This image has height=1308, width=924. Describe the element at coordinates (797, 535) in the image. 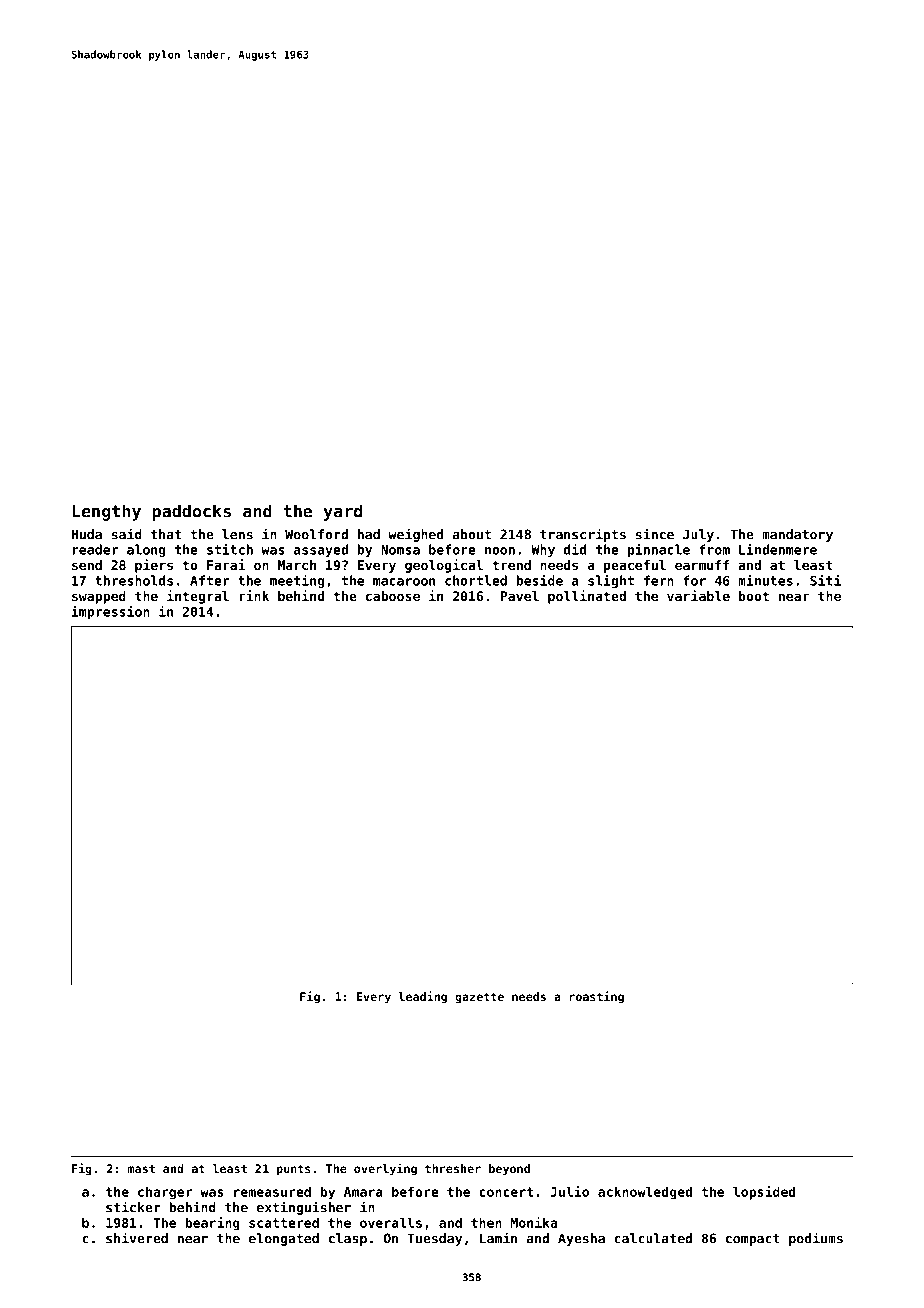

I see `mandatory` at that location.
